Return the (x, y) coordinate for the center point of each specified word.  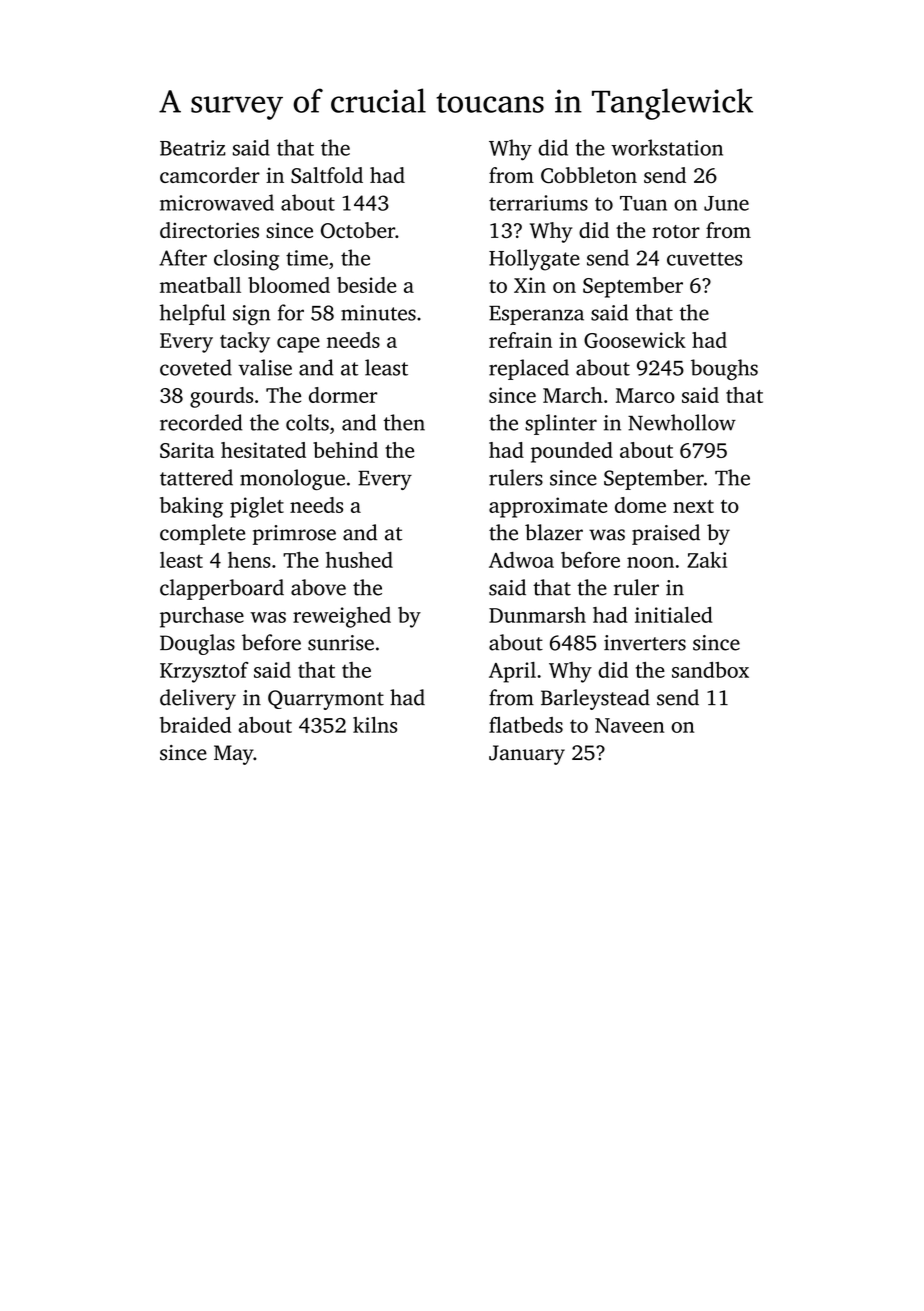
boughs (724, 369)
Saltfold (327, 175)
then (404, 422)
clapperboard (222, 589)
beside (366, 285)
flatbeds (526, 725)
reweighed (342, 617)
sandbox (710, 670)
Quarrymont (326, 700)
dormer (343, 395)
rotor (676, 231)
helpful (193, 314)
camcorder (210, 175)
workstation (667, 147)
